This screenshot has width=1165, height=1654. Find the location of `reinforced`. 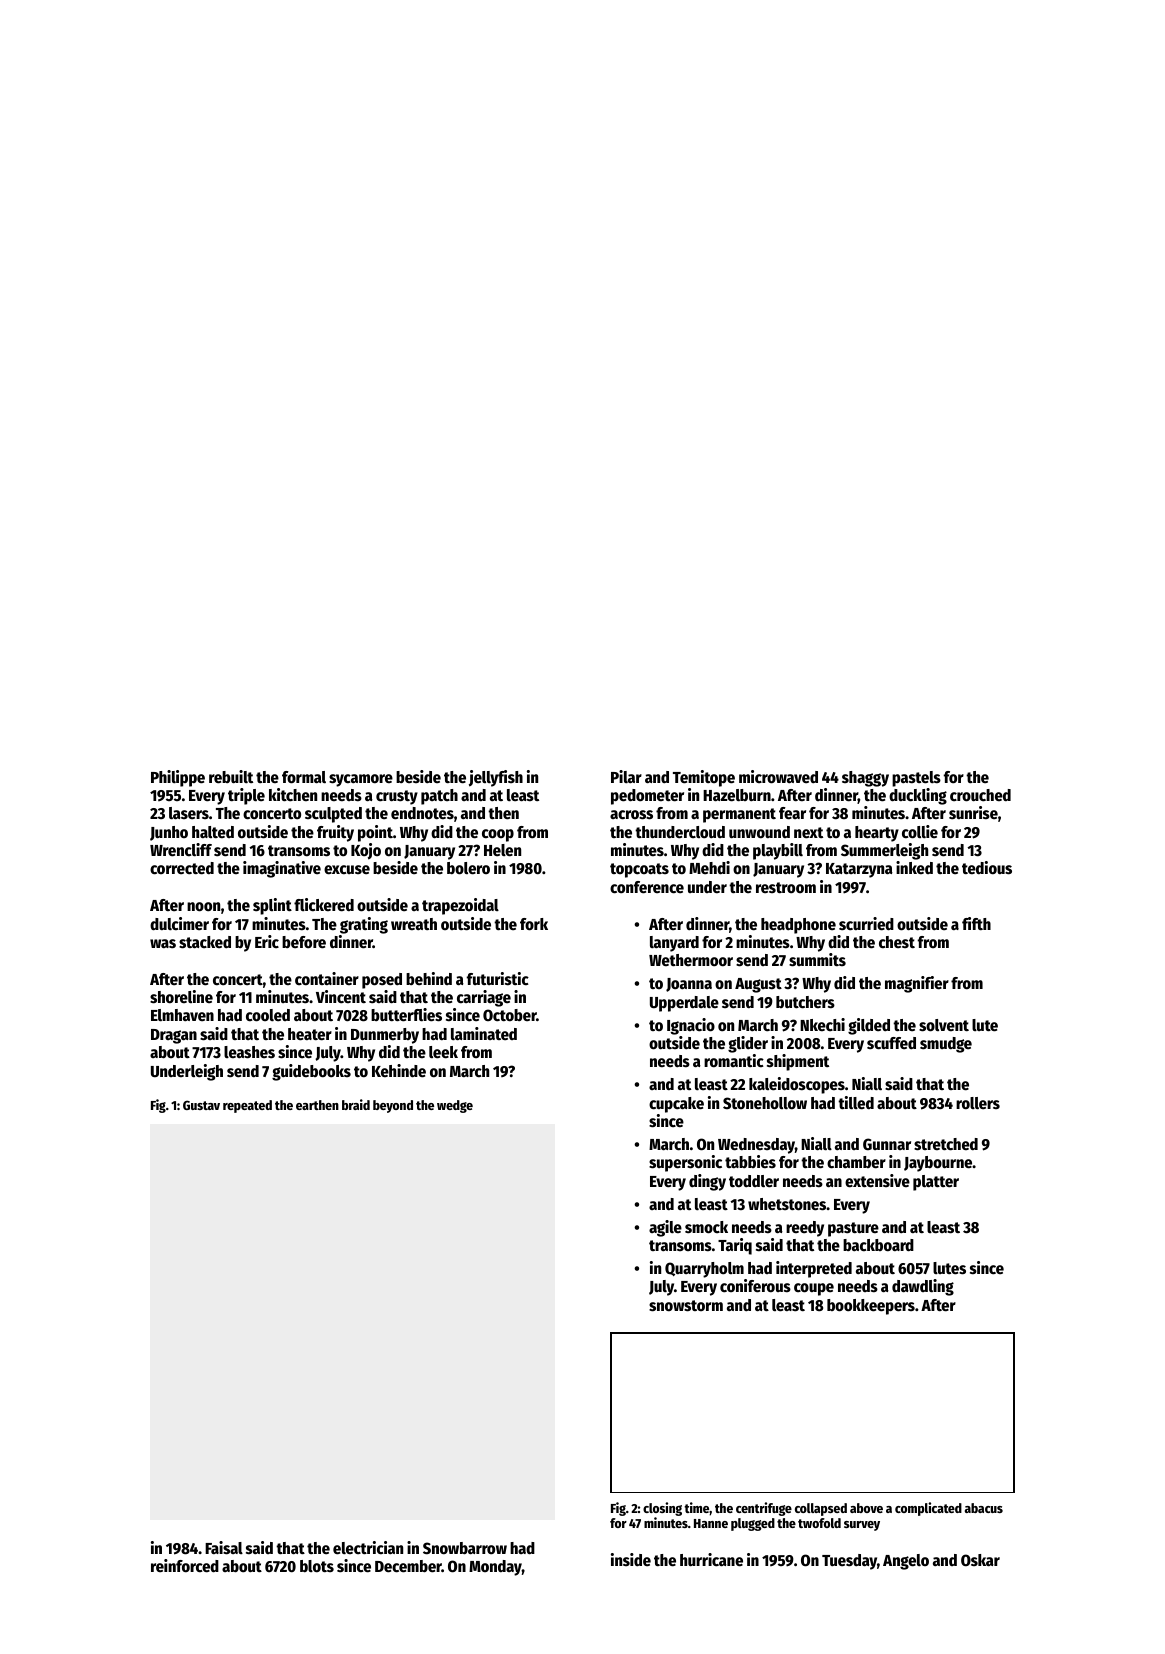

reinforced is located at coordinates (185, 1566).
